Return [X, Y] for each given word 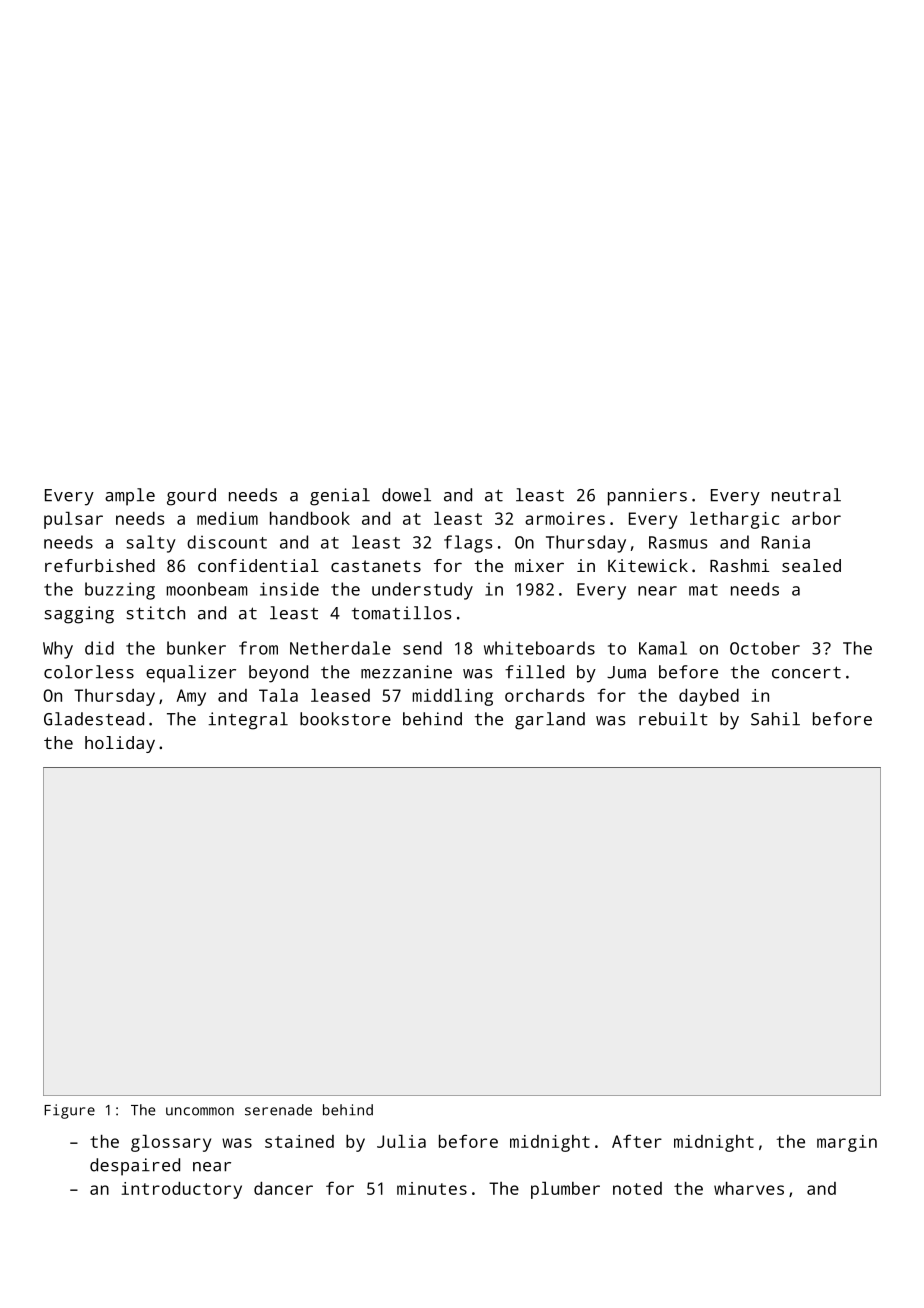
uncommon [200, 1111]
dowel [406, 495]
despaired [135, 1167]
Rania [786, 542]
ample [130, 497]
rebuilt [673, 719]
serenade [278, 1110]
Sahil [775, 719]
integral [248, 721]
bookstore [345, 719]
